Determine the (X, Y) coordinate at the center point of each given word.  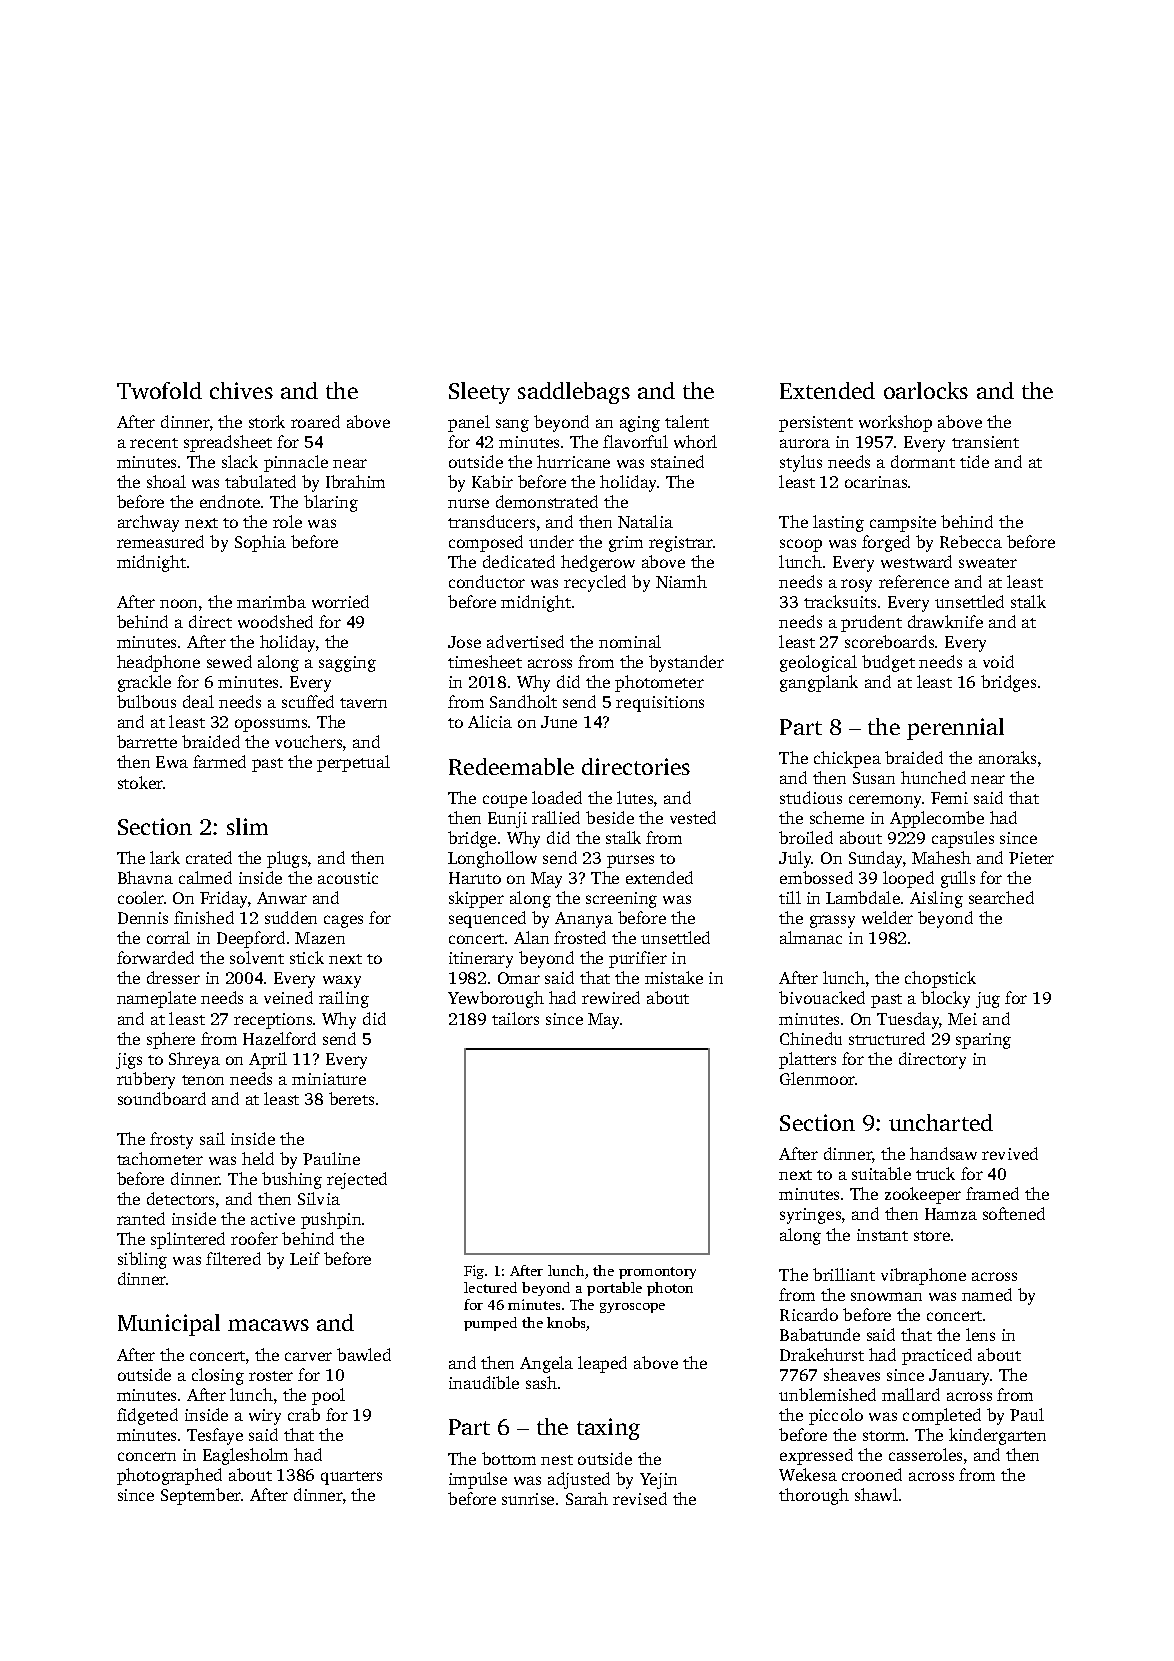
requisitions (660, 704)
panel (469, 423)
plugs (287, 859)
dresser (173, 977)
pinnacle (296, 463)
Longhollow (492, 859)
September (201, 1496)
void (998, 661)
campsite (903, 524)
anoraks (1007, 757)
